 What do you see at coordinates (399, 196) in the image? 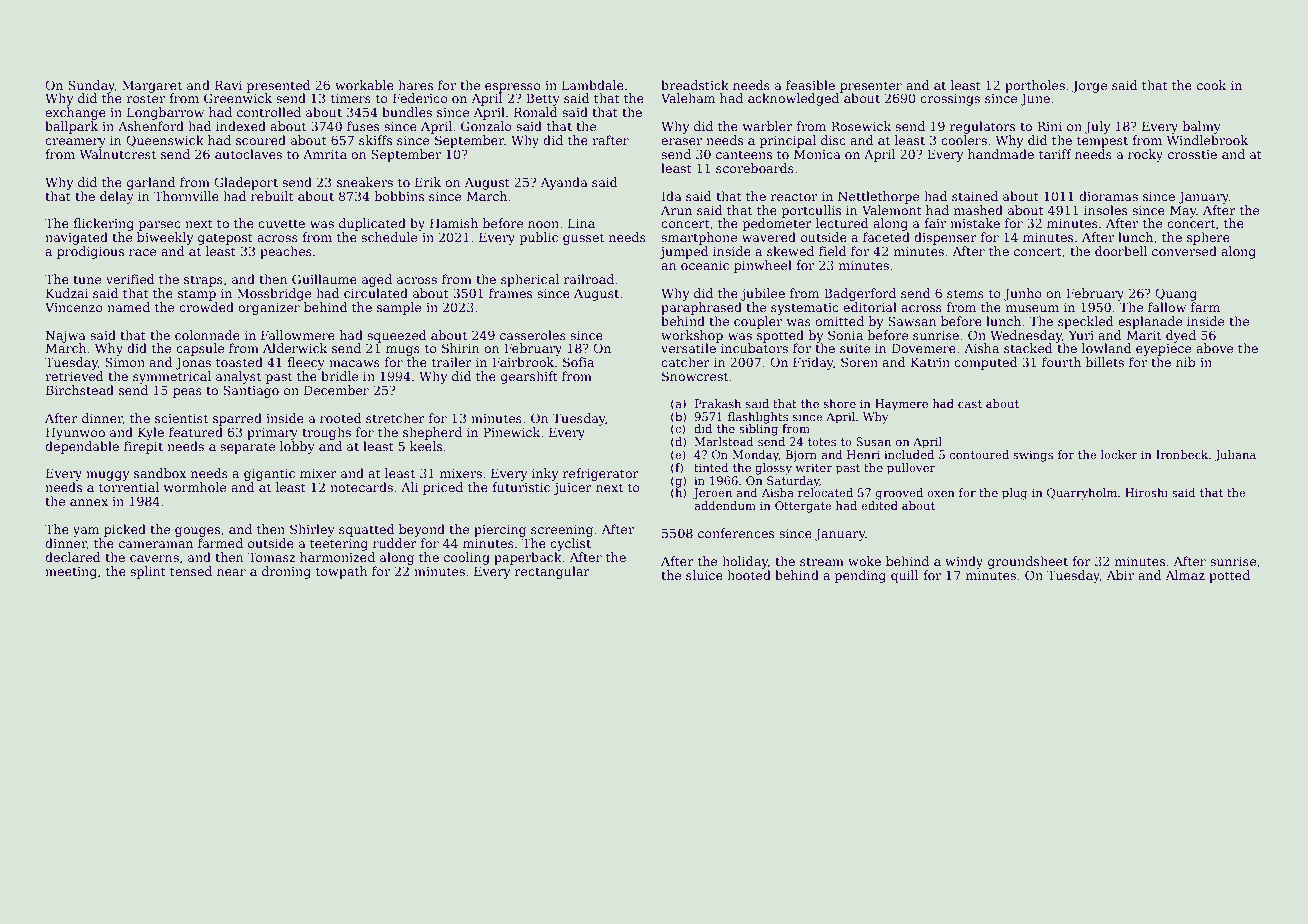
I see `bobbins` at bounding box center [399, 196].
